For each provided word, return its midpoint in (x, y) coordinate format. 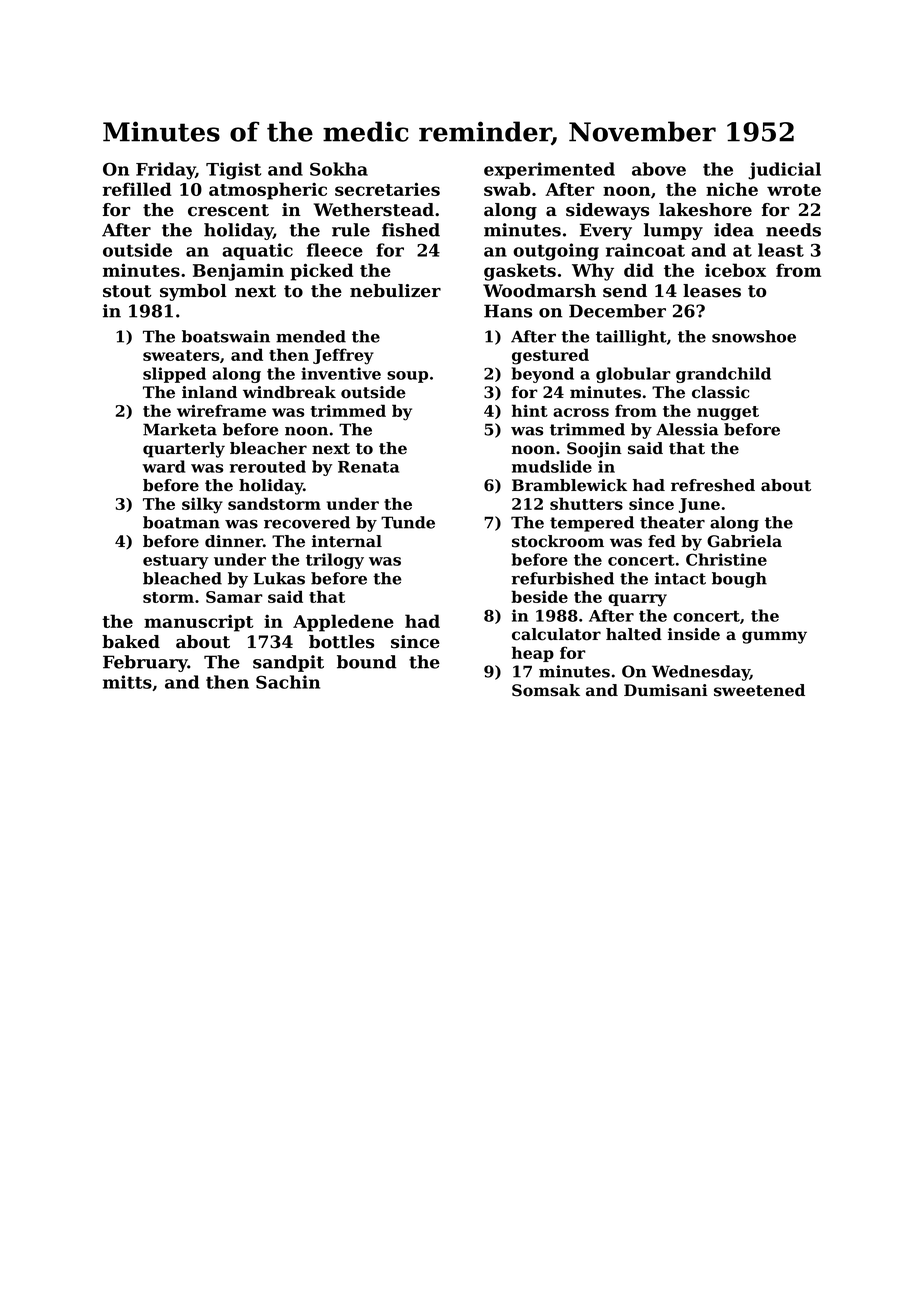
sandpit (288, 663)
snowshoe (754, 336)
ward (163, 466)
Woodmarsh (539, 291)
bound (367, 662)
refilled (137, 189)
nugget (728, 413)
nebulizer (395, 291)
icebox (735, 270)
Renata (368, 467)
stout (127, 291)
